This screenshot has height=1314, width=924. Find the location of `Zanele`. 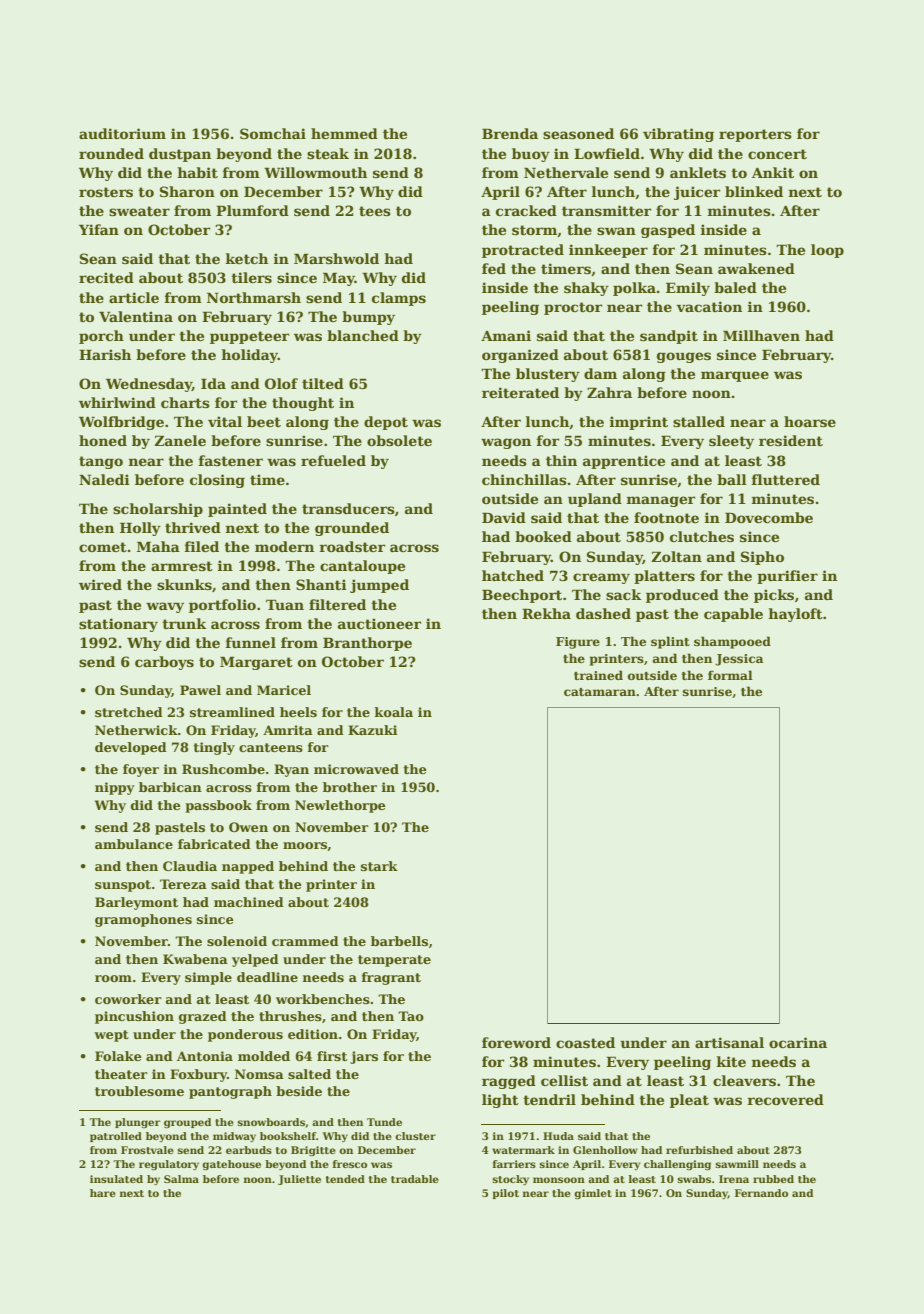

Zanele is located at coordinates (180, 440).
